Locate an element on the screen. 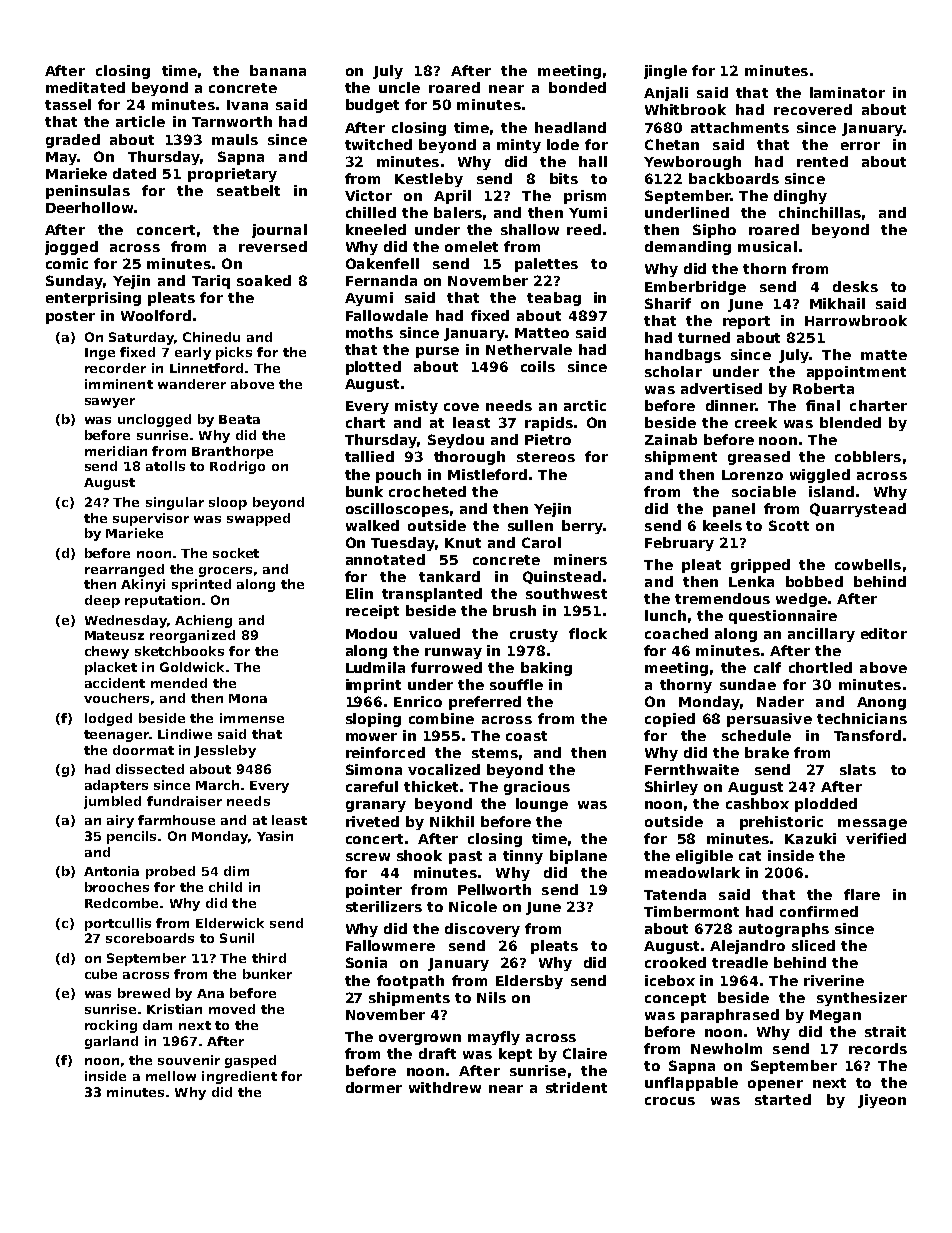 The image size is (952, 1233). Eldersby is located at coordinates (529, 982).
